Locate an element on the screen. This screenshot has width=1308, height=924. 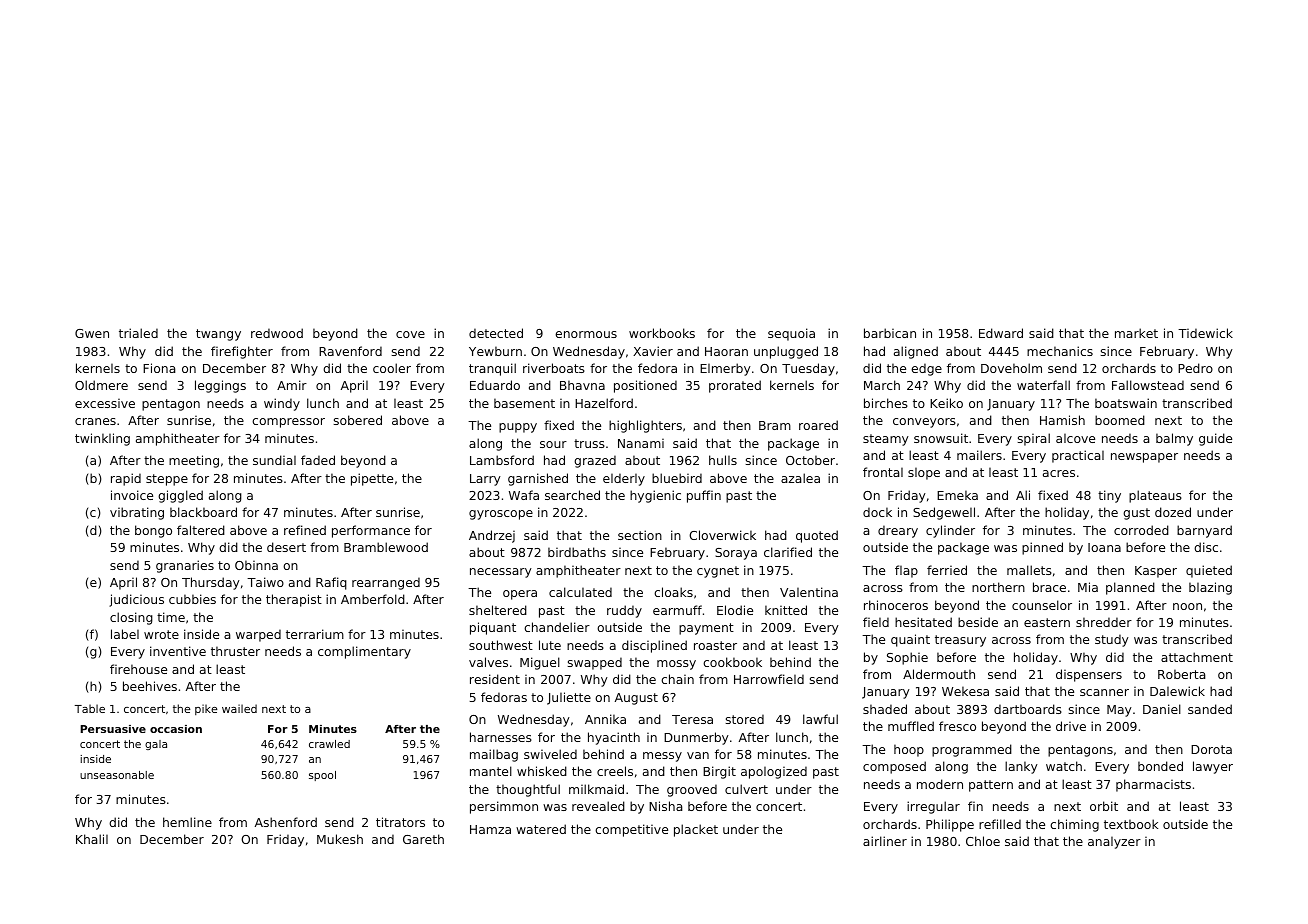
dock is located at coordinates (877, 512).
